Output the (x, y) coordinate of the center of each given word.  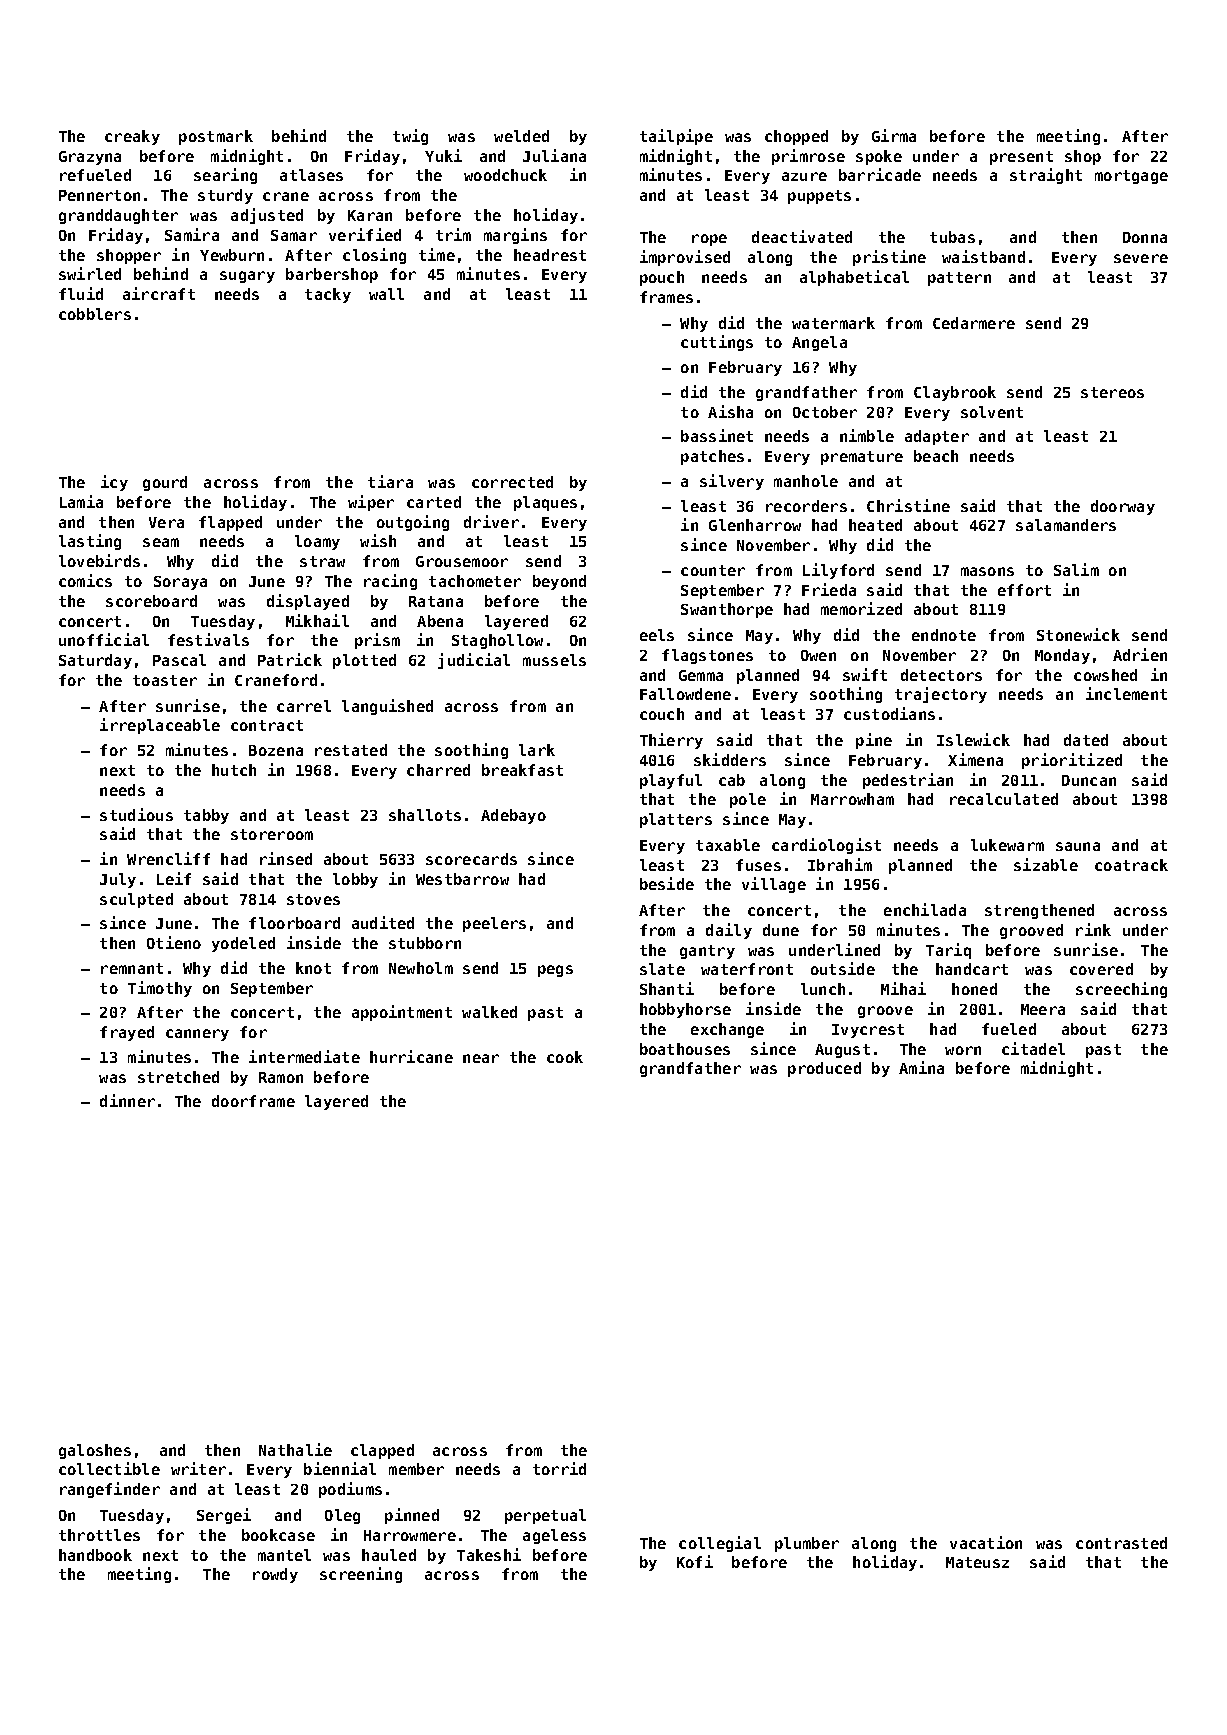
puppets (819, 197)
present (1021, 158)
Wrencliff (168, 858)
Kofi (695, 1561)
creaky (132, 137)
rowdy (275, 1575)
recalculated (1004, 799)
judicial (474, 661)
